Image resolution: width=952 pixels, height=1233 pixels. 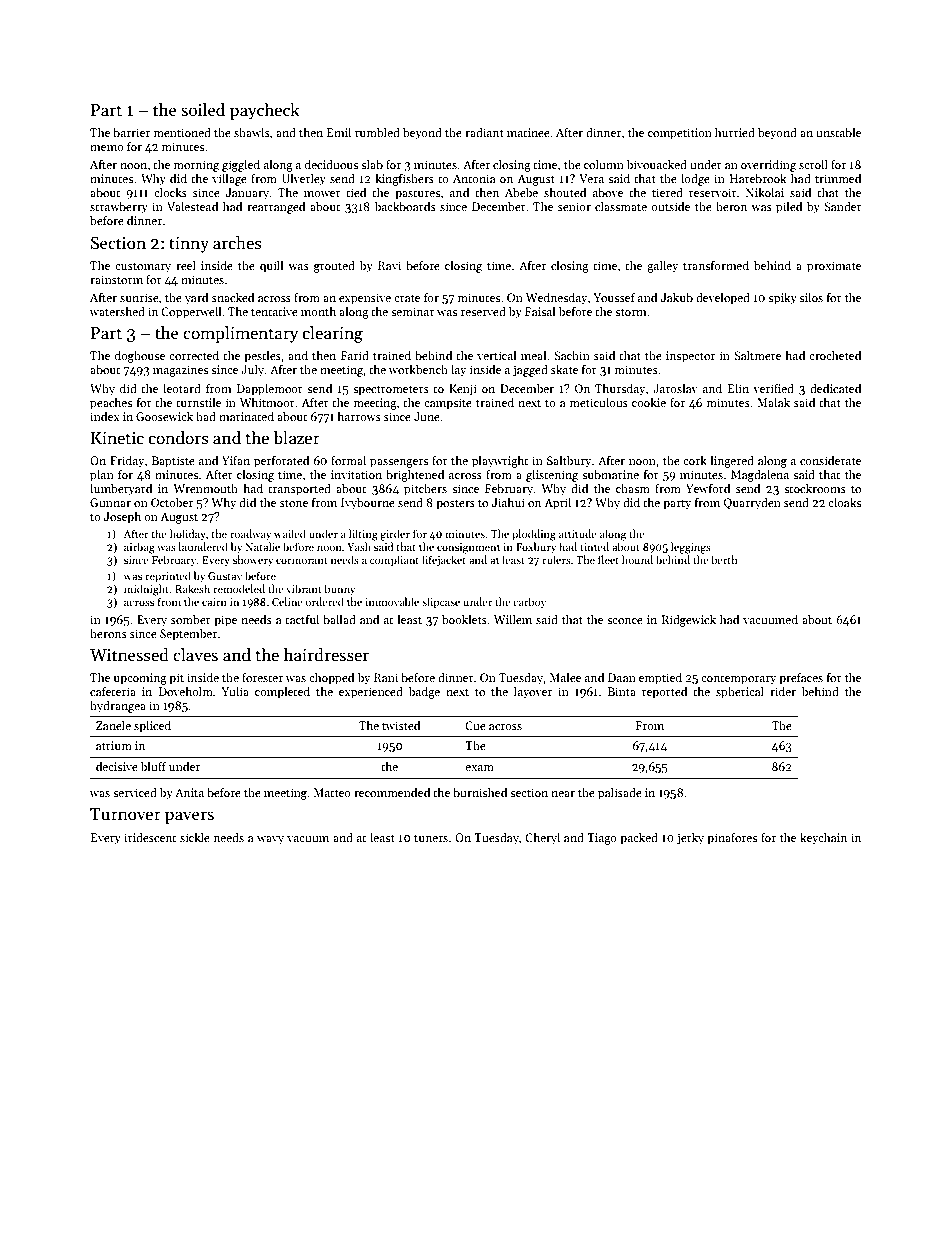 I want to click on prefaces, so click(x=801, y=679).
